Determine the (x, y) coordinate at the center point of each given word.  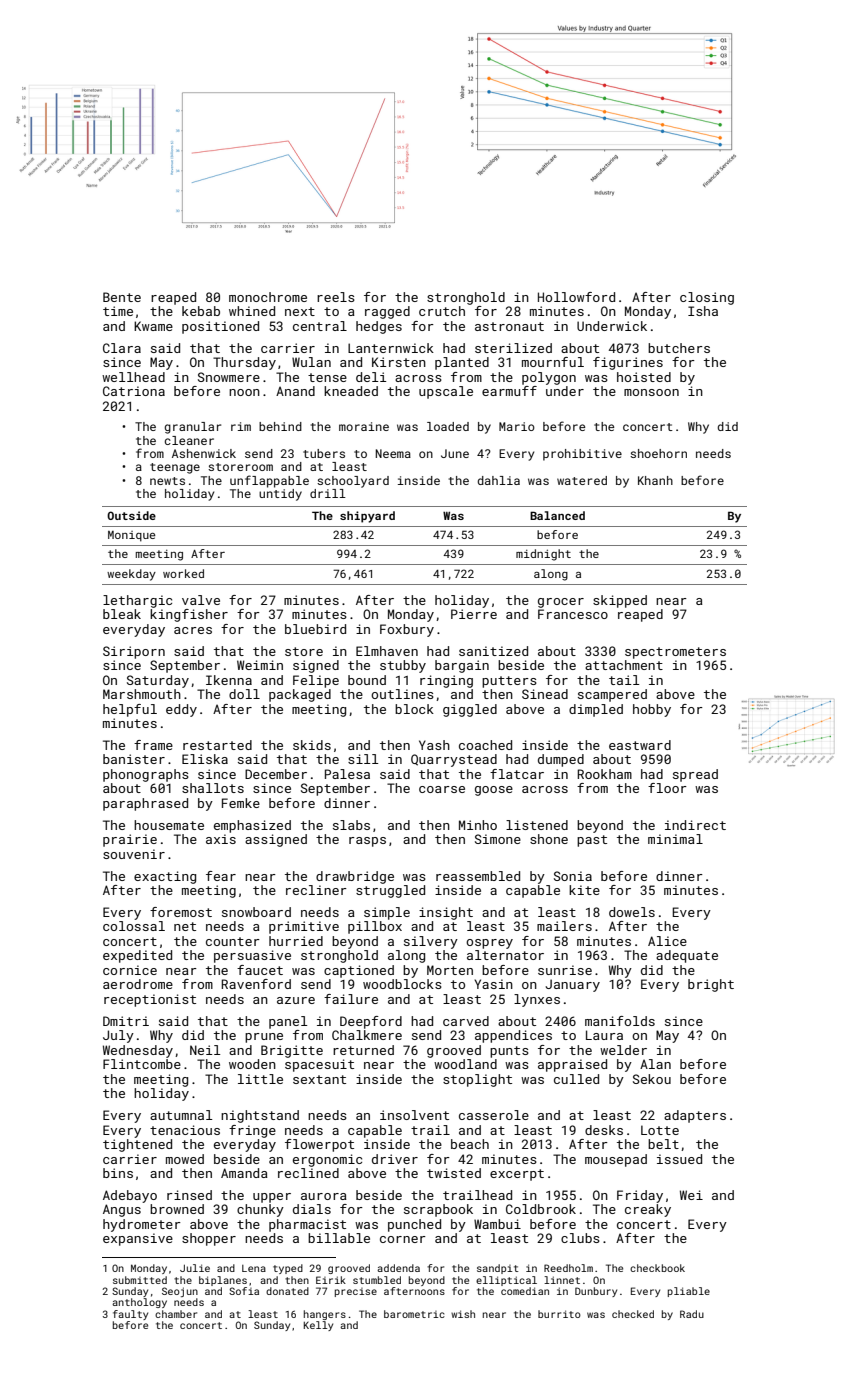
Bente (122, 297)
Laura (604, 1035)
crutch (442, 311)
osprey (489, 944)
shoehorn (658, 453)
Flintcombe (142, 1064)
